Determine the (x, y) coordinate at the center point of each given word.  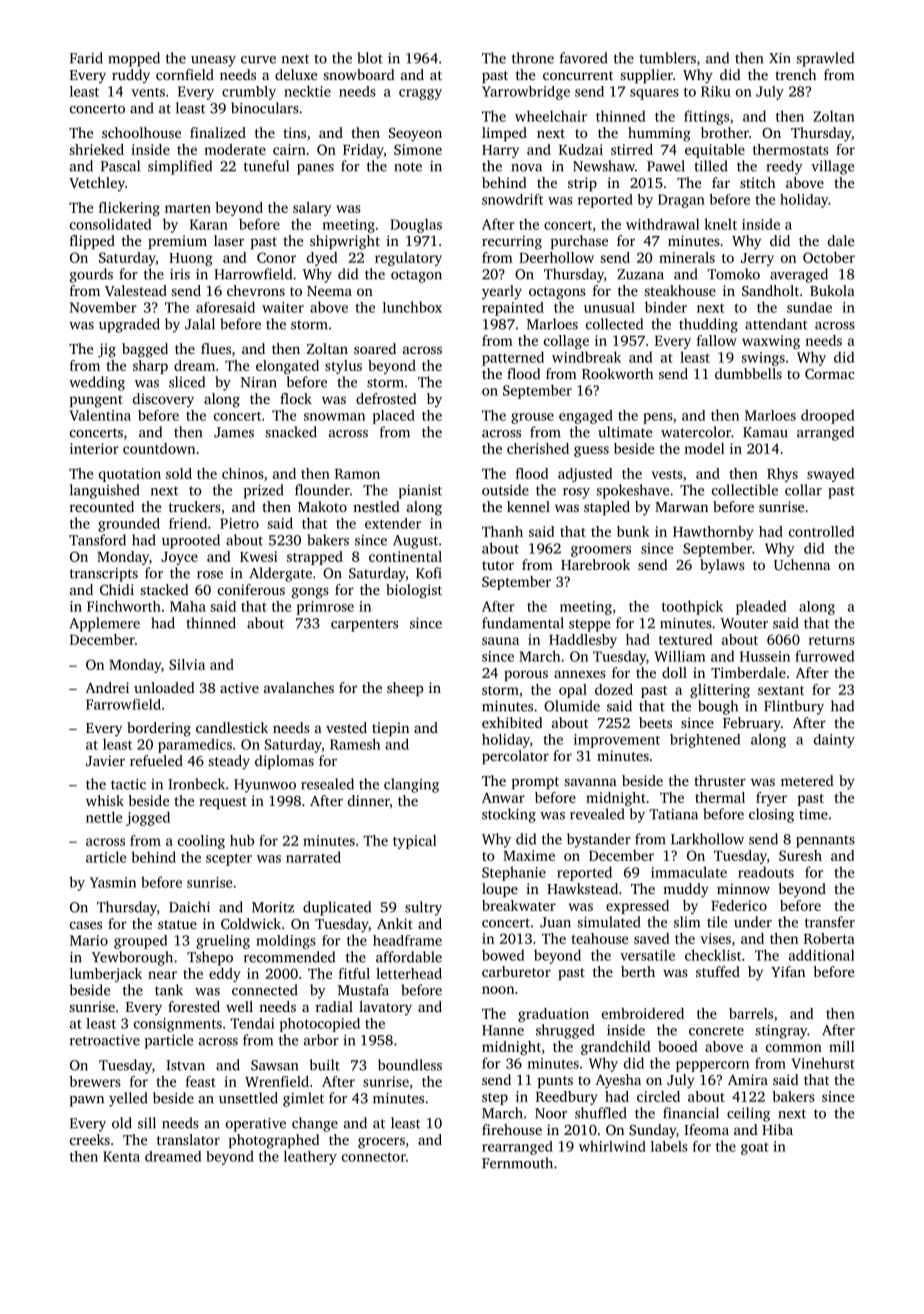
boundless (410, 1065)
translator (188, 1139)
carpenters (364, 625)
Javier (105, 760)
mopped (134, 59)
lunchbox (412, 307)
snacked (291, 432)
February (752, 724)
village (832, 167)
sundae (809, 307)
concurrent (578, 75)
